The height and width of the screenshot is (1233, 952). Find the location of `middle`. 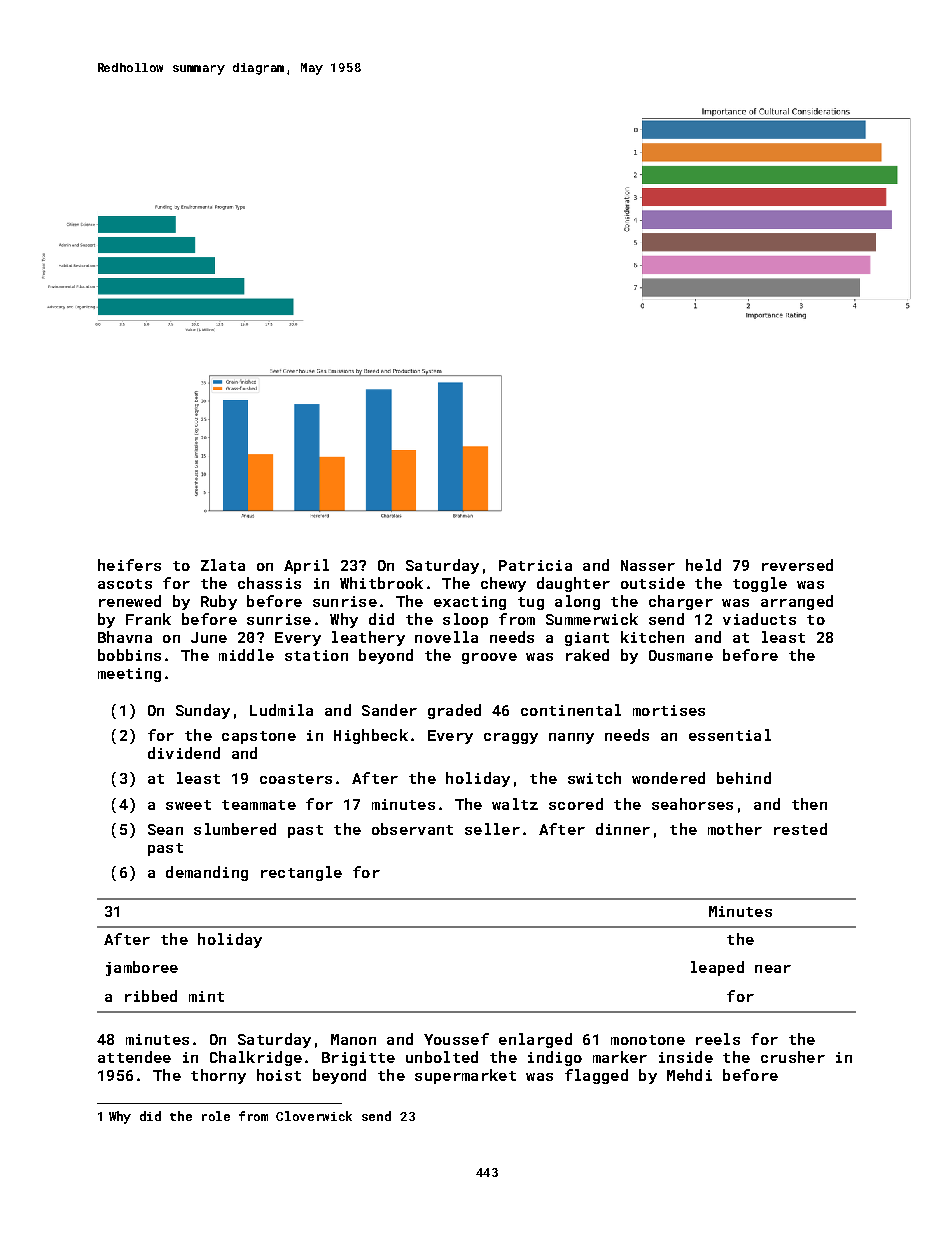

middle is located at coordinates (246, 655).
